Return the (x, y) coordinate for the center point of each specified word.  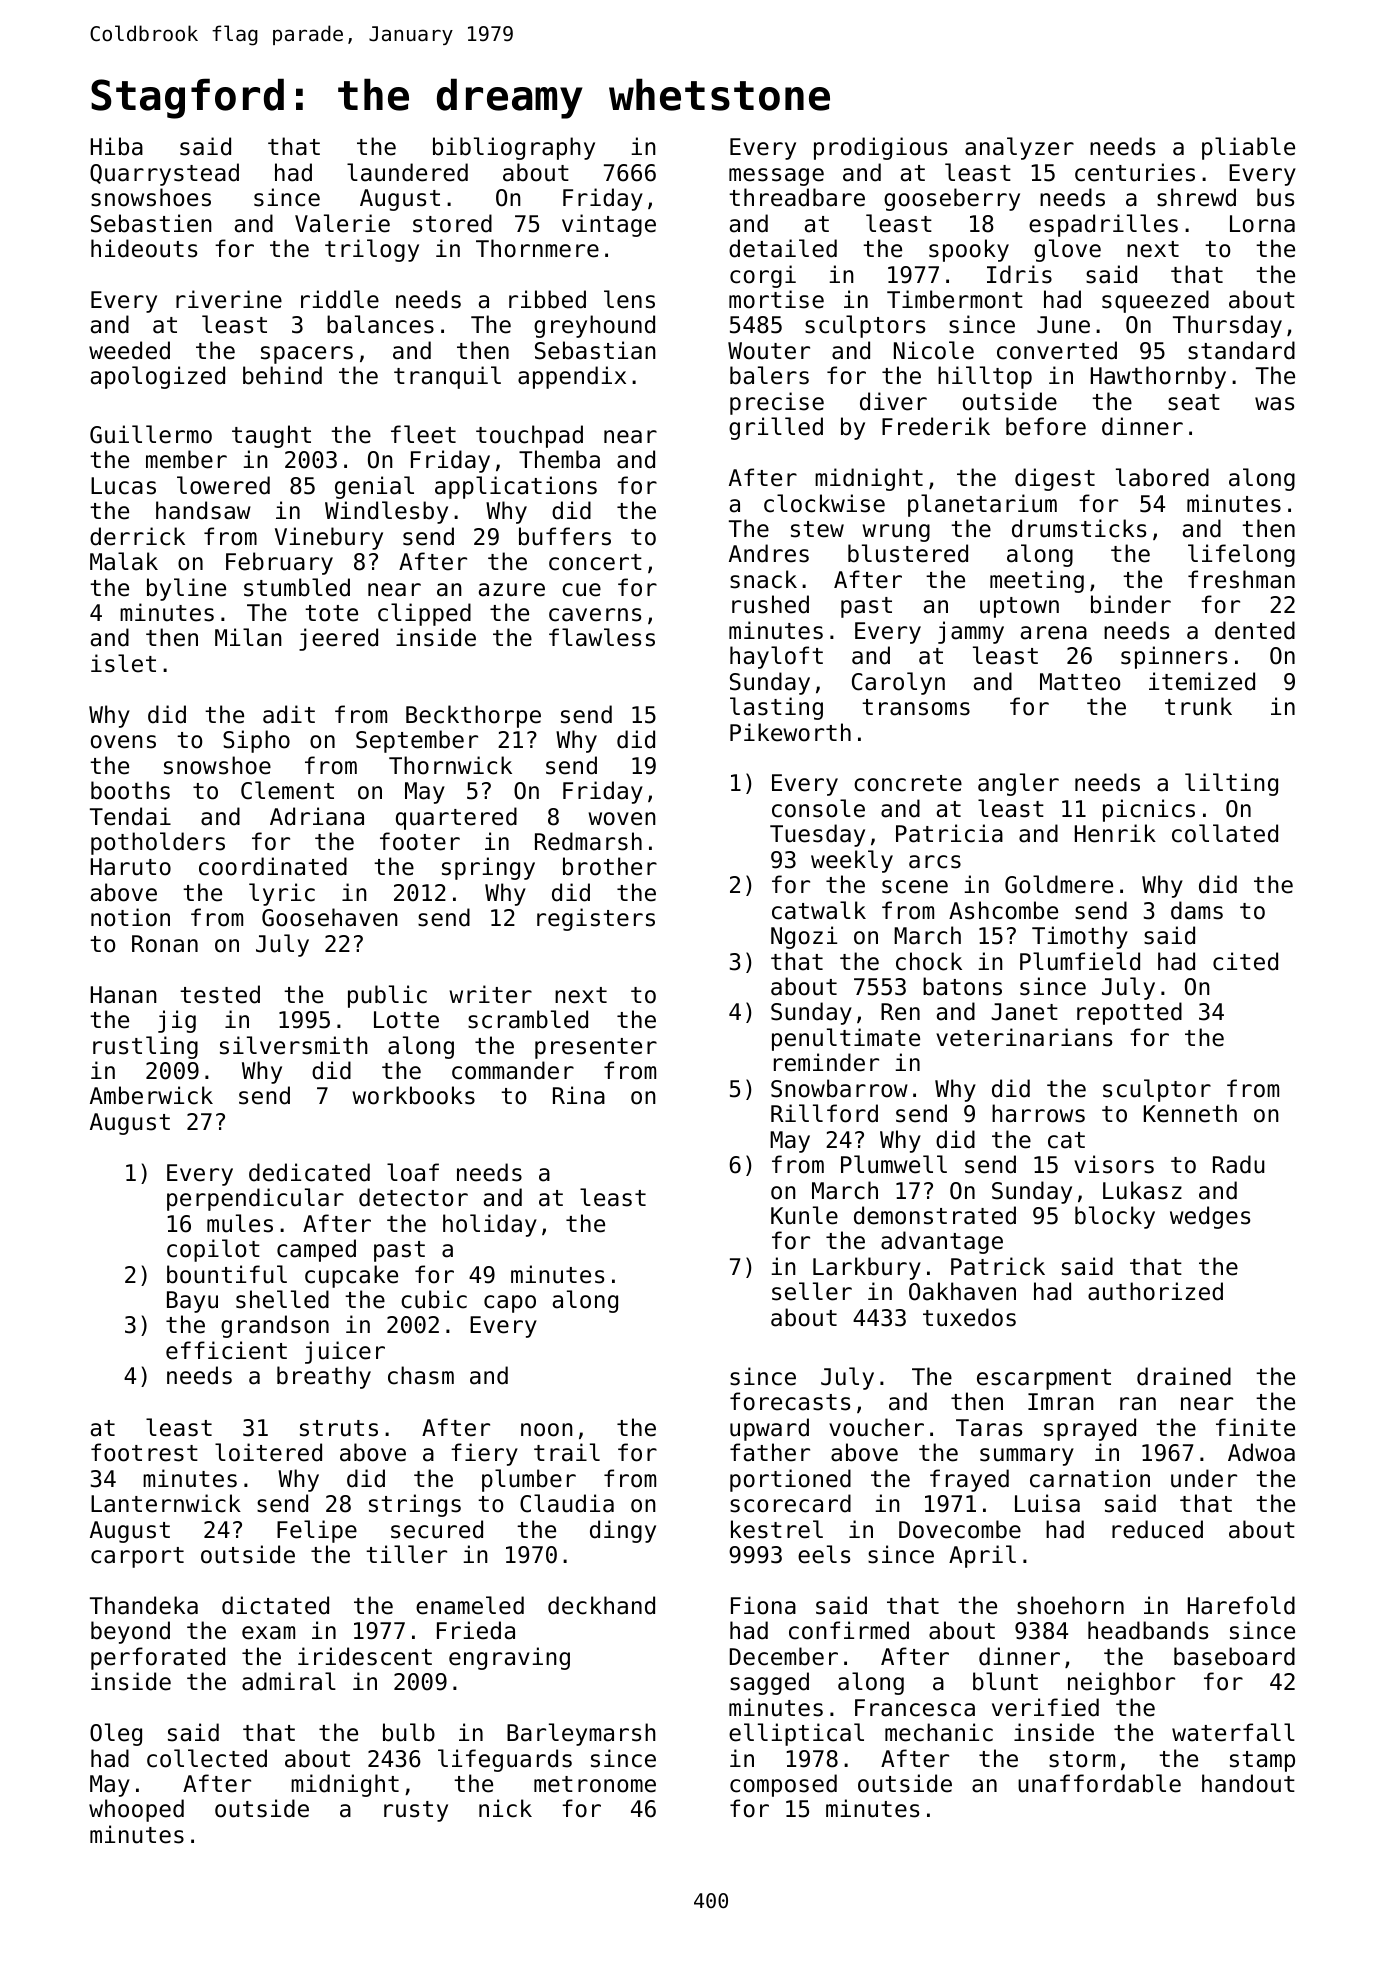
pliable (1248, 148)
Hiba (117, 146)
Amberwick (151, 1095)
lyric (282, 894)
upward (769, 1429)
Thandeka (144, 1605)
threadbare (797, 197)
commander (513, 1070)
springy (488, 868)
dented (1255, 630)
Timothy (1080, 937)
